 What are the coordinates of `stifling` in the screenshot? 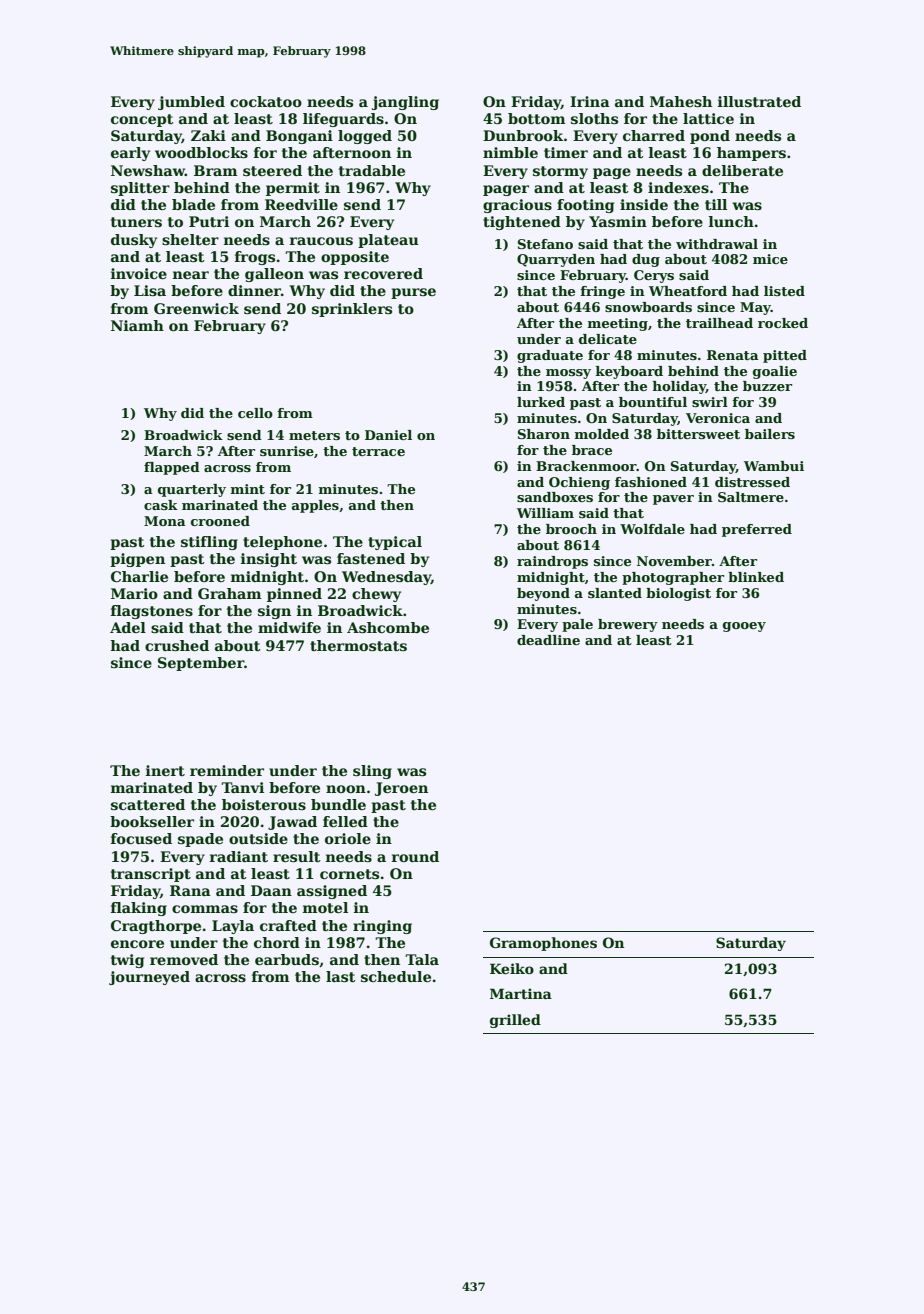 It's located at (209, 543).
